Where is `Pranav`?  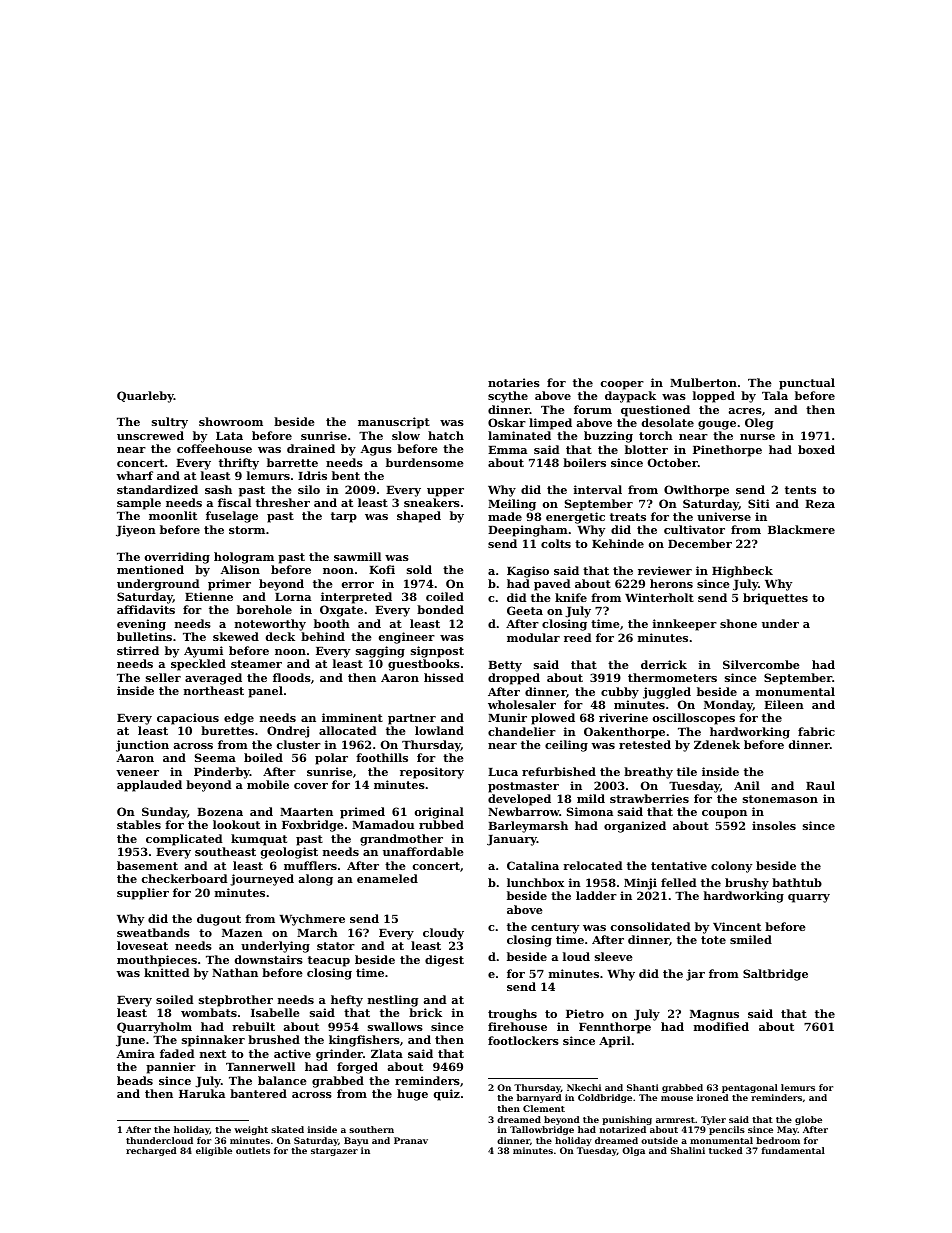 Pranav is located at coordinates (411, 1140).
